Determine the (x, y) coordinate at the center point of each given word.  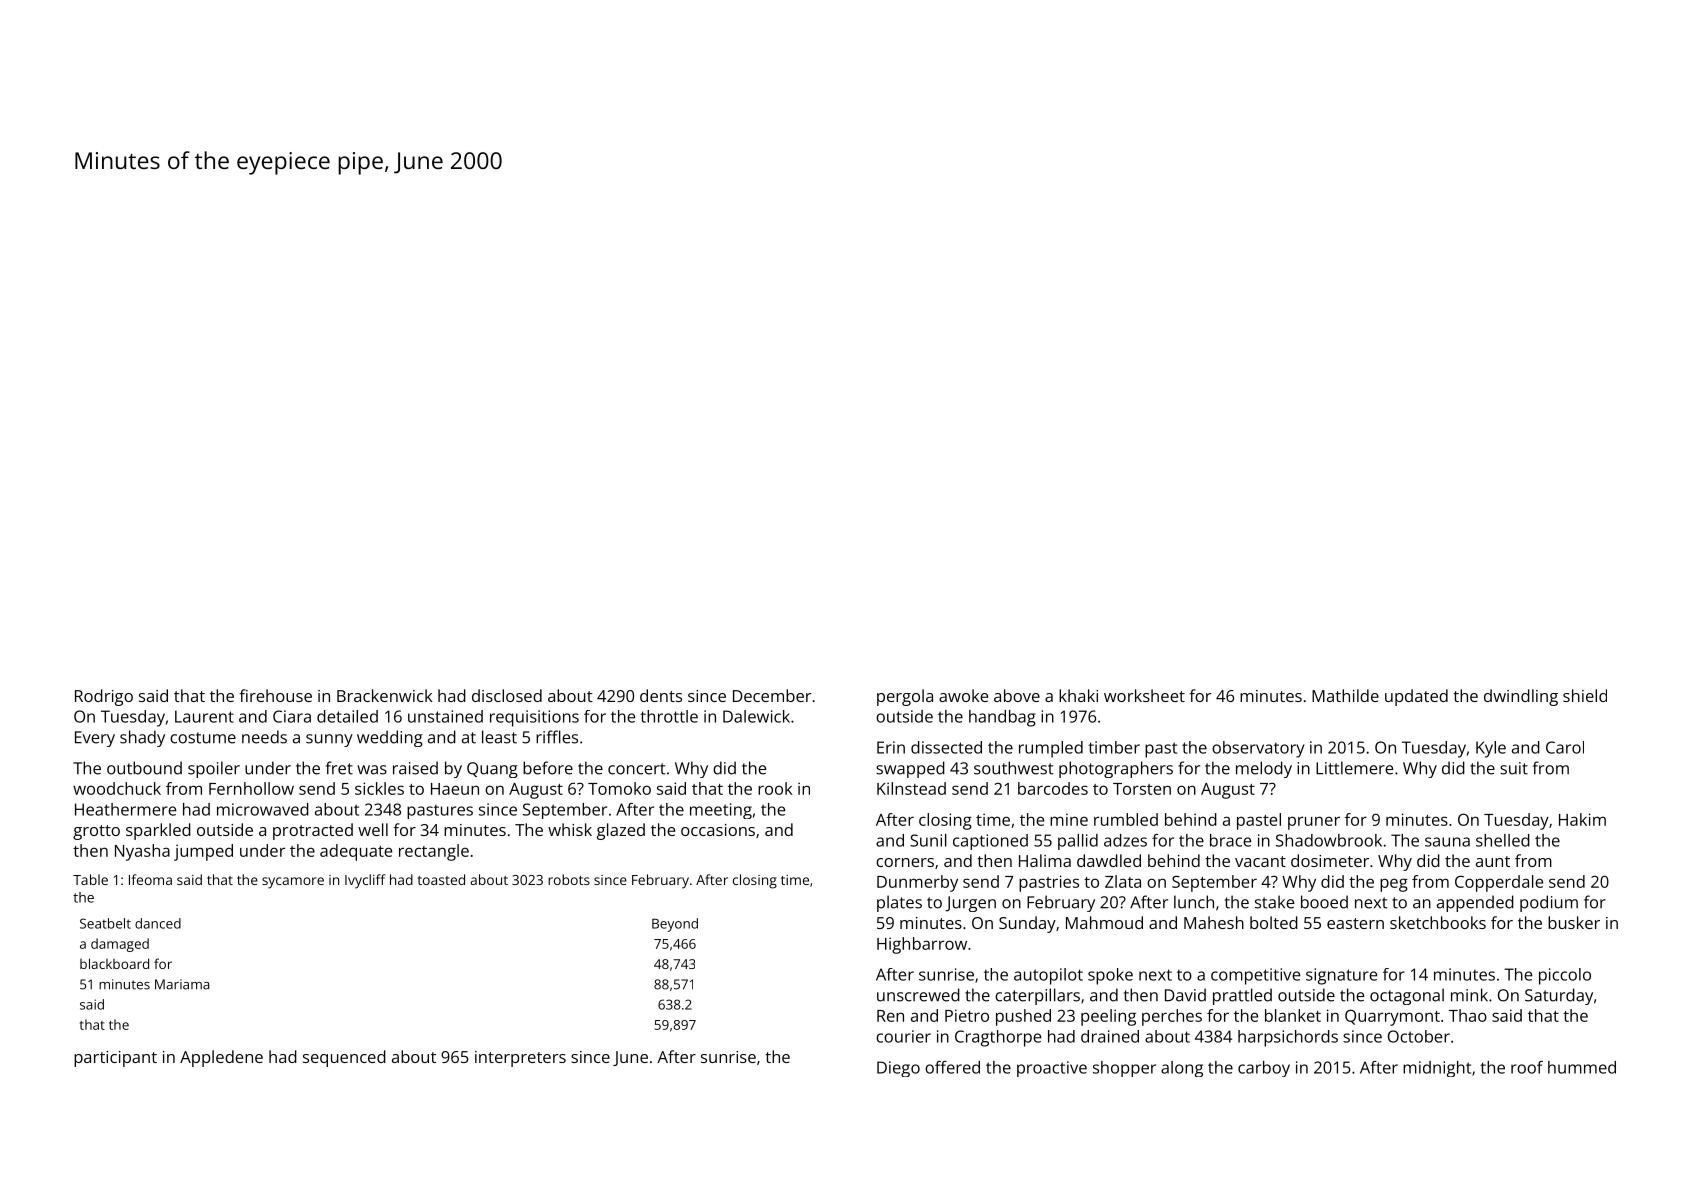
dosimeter (1330, 860)
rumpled (1051, 749)
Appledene (221, 1058)
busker (1574, 922)
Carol (1565, 747)
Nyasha (142, 852)
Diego (898, 1069)
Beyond (675, 925)
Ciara (292, 716)
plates (899, 903)
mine (1069, 819)
